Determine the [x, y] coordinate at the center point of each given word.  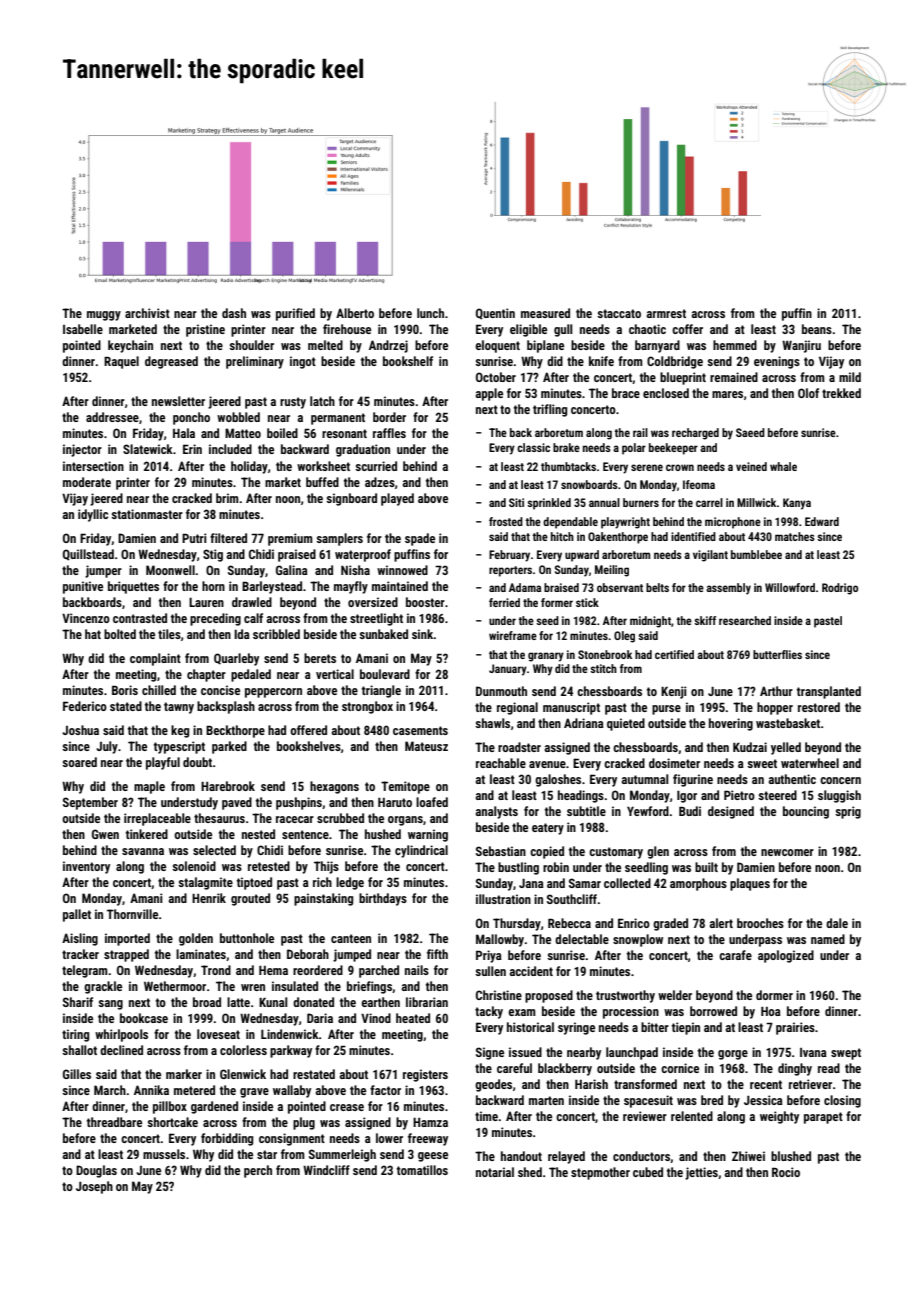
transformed [645, 1084]
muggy [104, 316]
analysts [497, 812]
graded [670, 924]
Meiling [612, 571]
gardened [214, 1107]
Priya [489, 956]
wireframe [513, 635]
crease [347, 1107]
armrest [666, 313]
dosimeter [674, 763]
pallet [77, 915]
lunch [430, 313]
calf [253, 618]
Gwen [105, 834]
